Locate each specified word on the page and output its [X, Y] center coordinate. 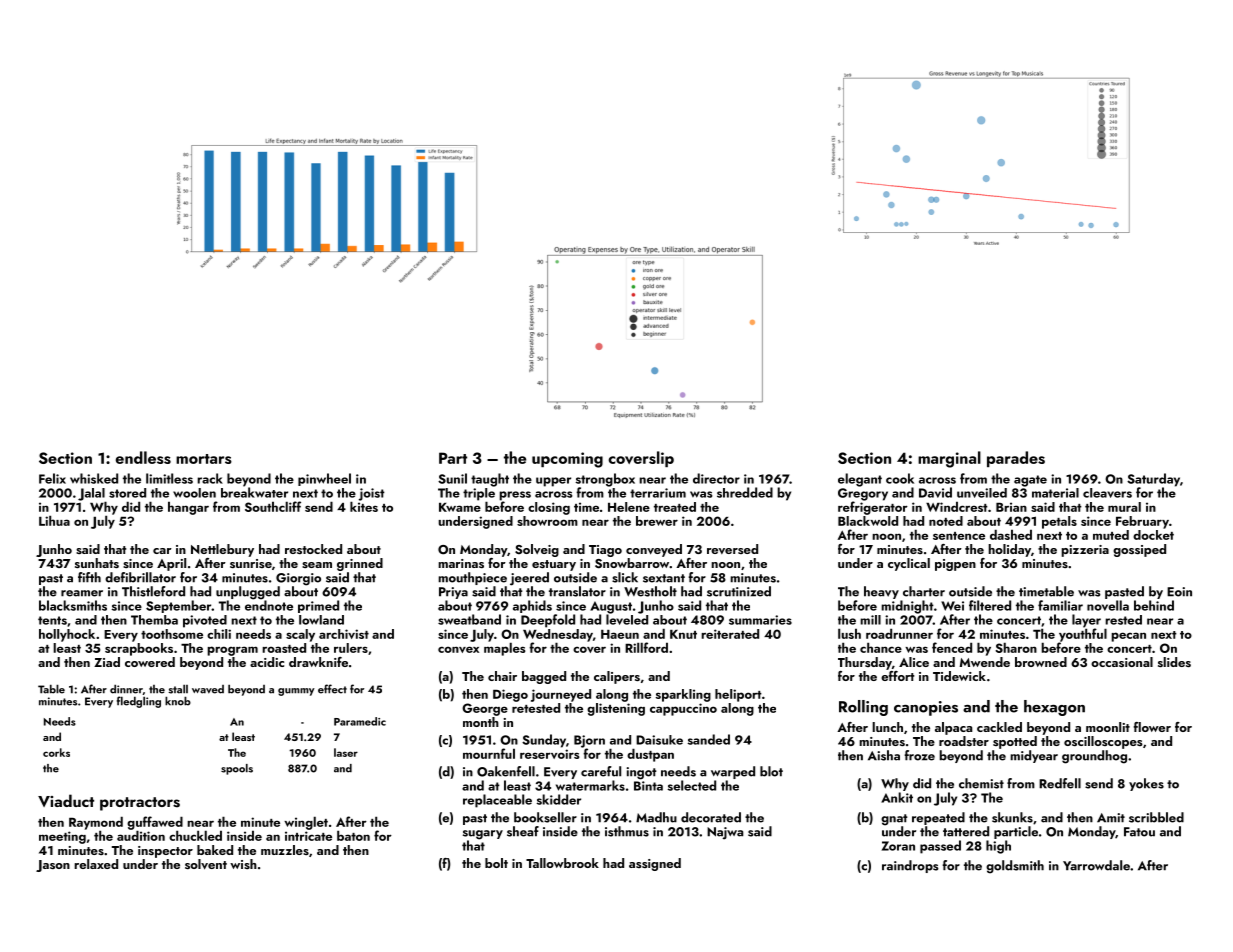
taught [490, 480]
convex [458, 649]
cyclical [909, 564]
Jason [53, 866]
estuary [554, 565]
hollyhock [67, 635]
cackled [999, 727]
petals [1059, 522]
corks [56, 752]
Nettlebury [222, 550]
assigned [655, 864]
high [998, 847]
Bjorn [589, 741]
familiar [1060, 605]
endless [143, 457]
